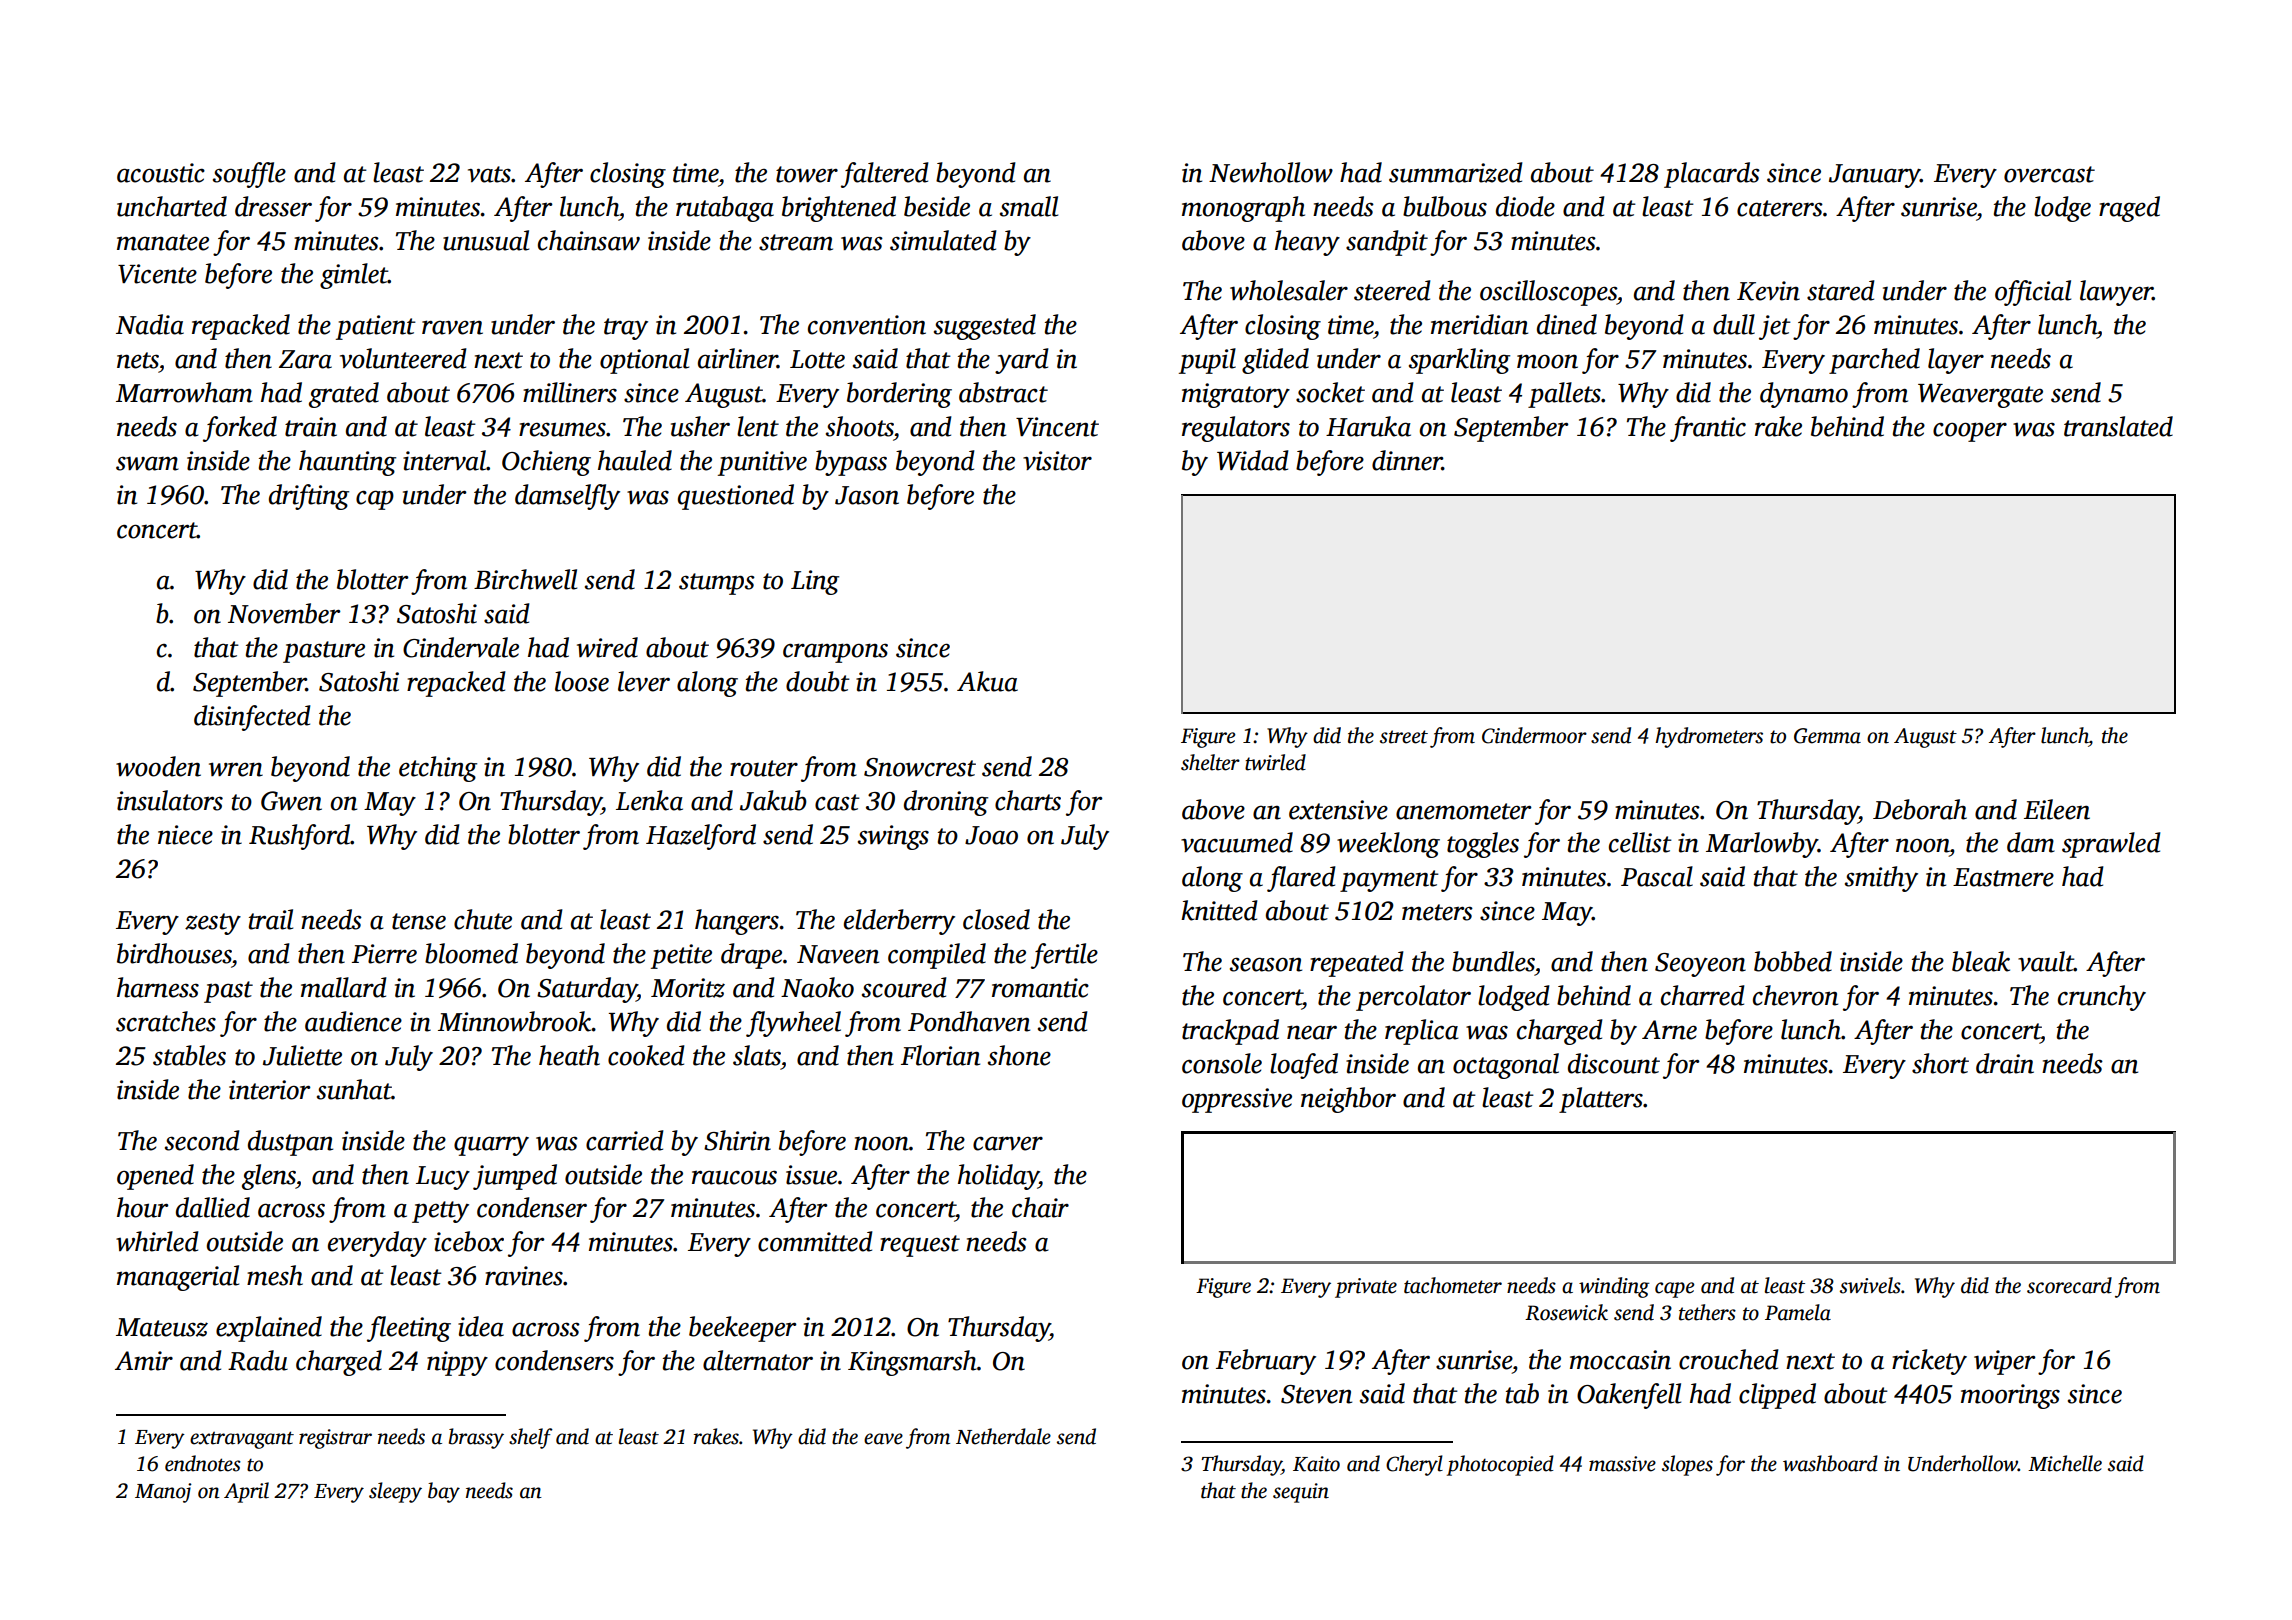  I want to click on Jason, so click(867, 495).
